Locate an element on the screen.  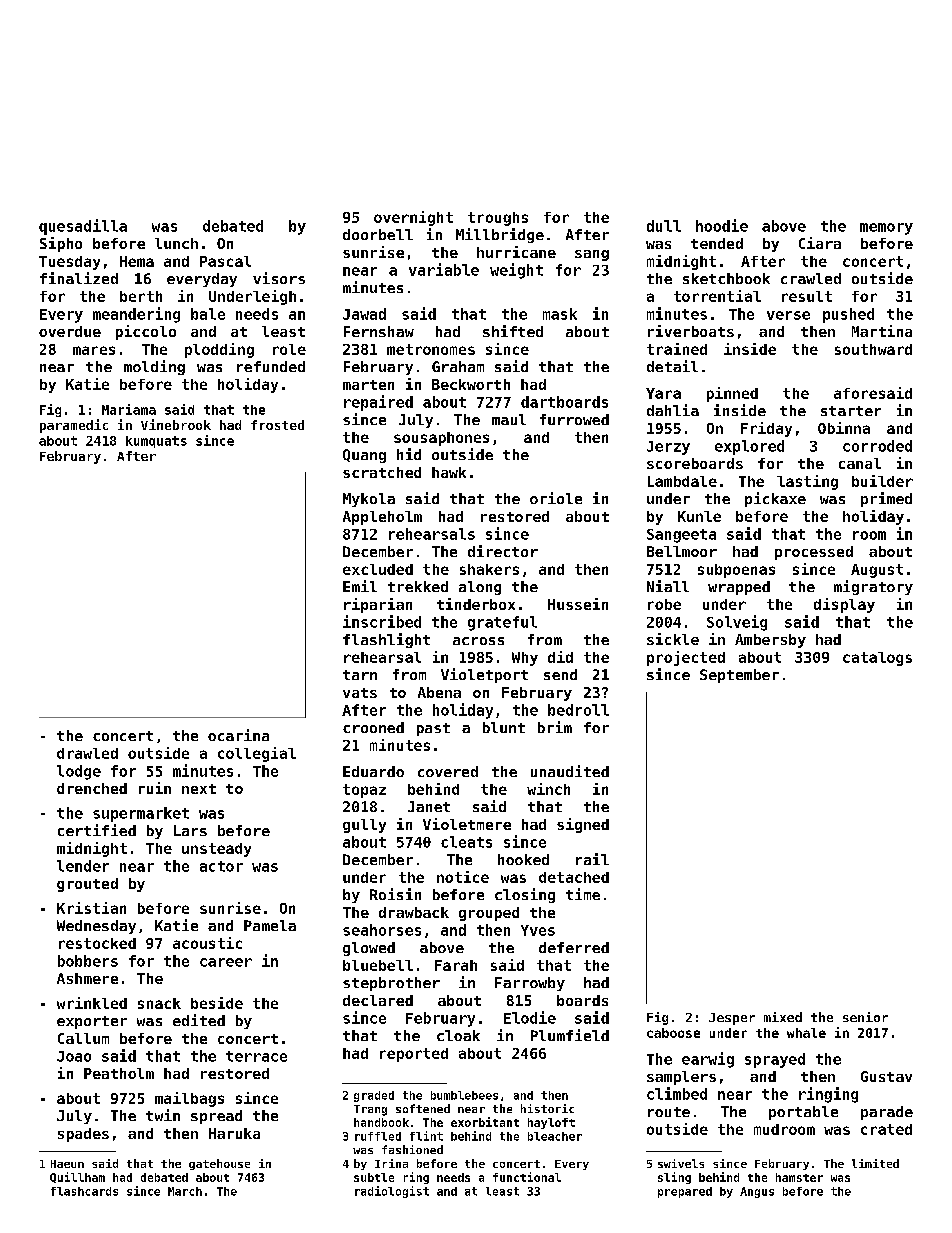
send is located at coordinates (560, 674).
